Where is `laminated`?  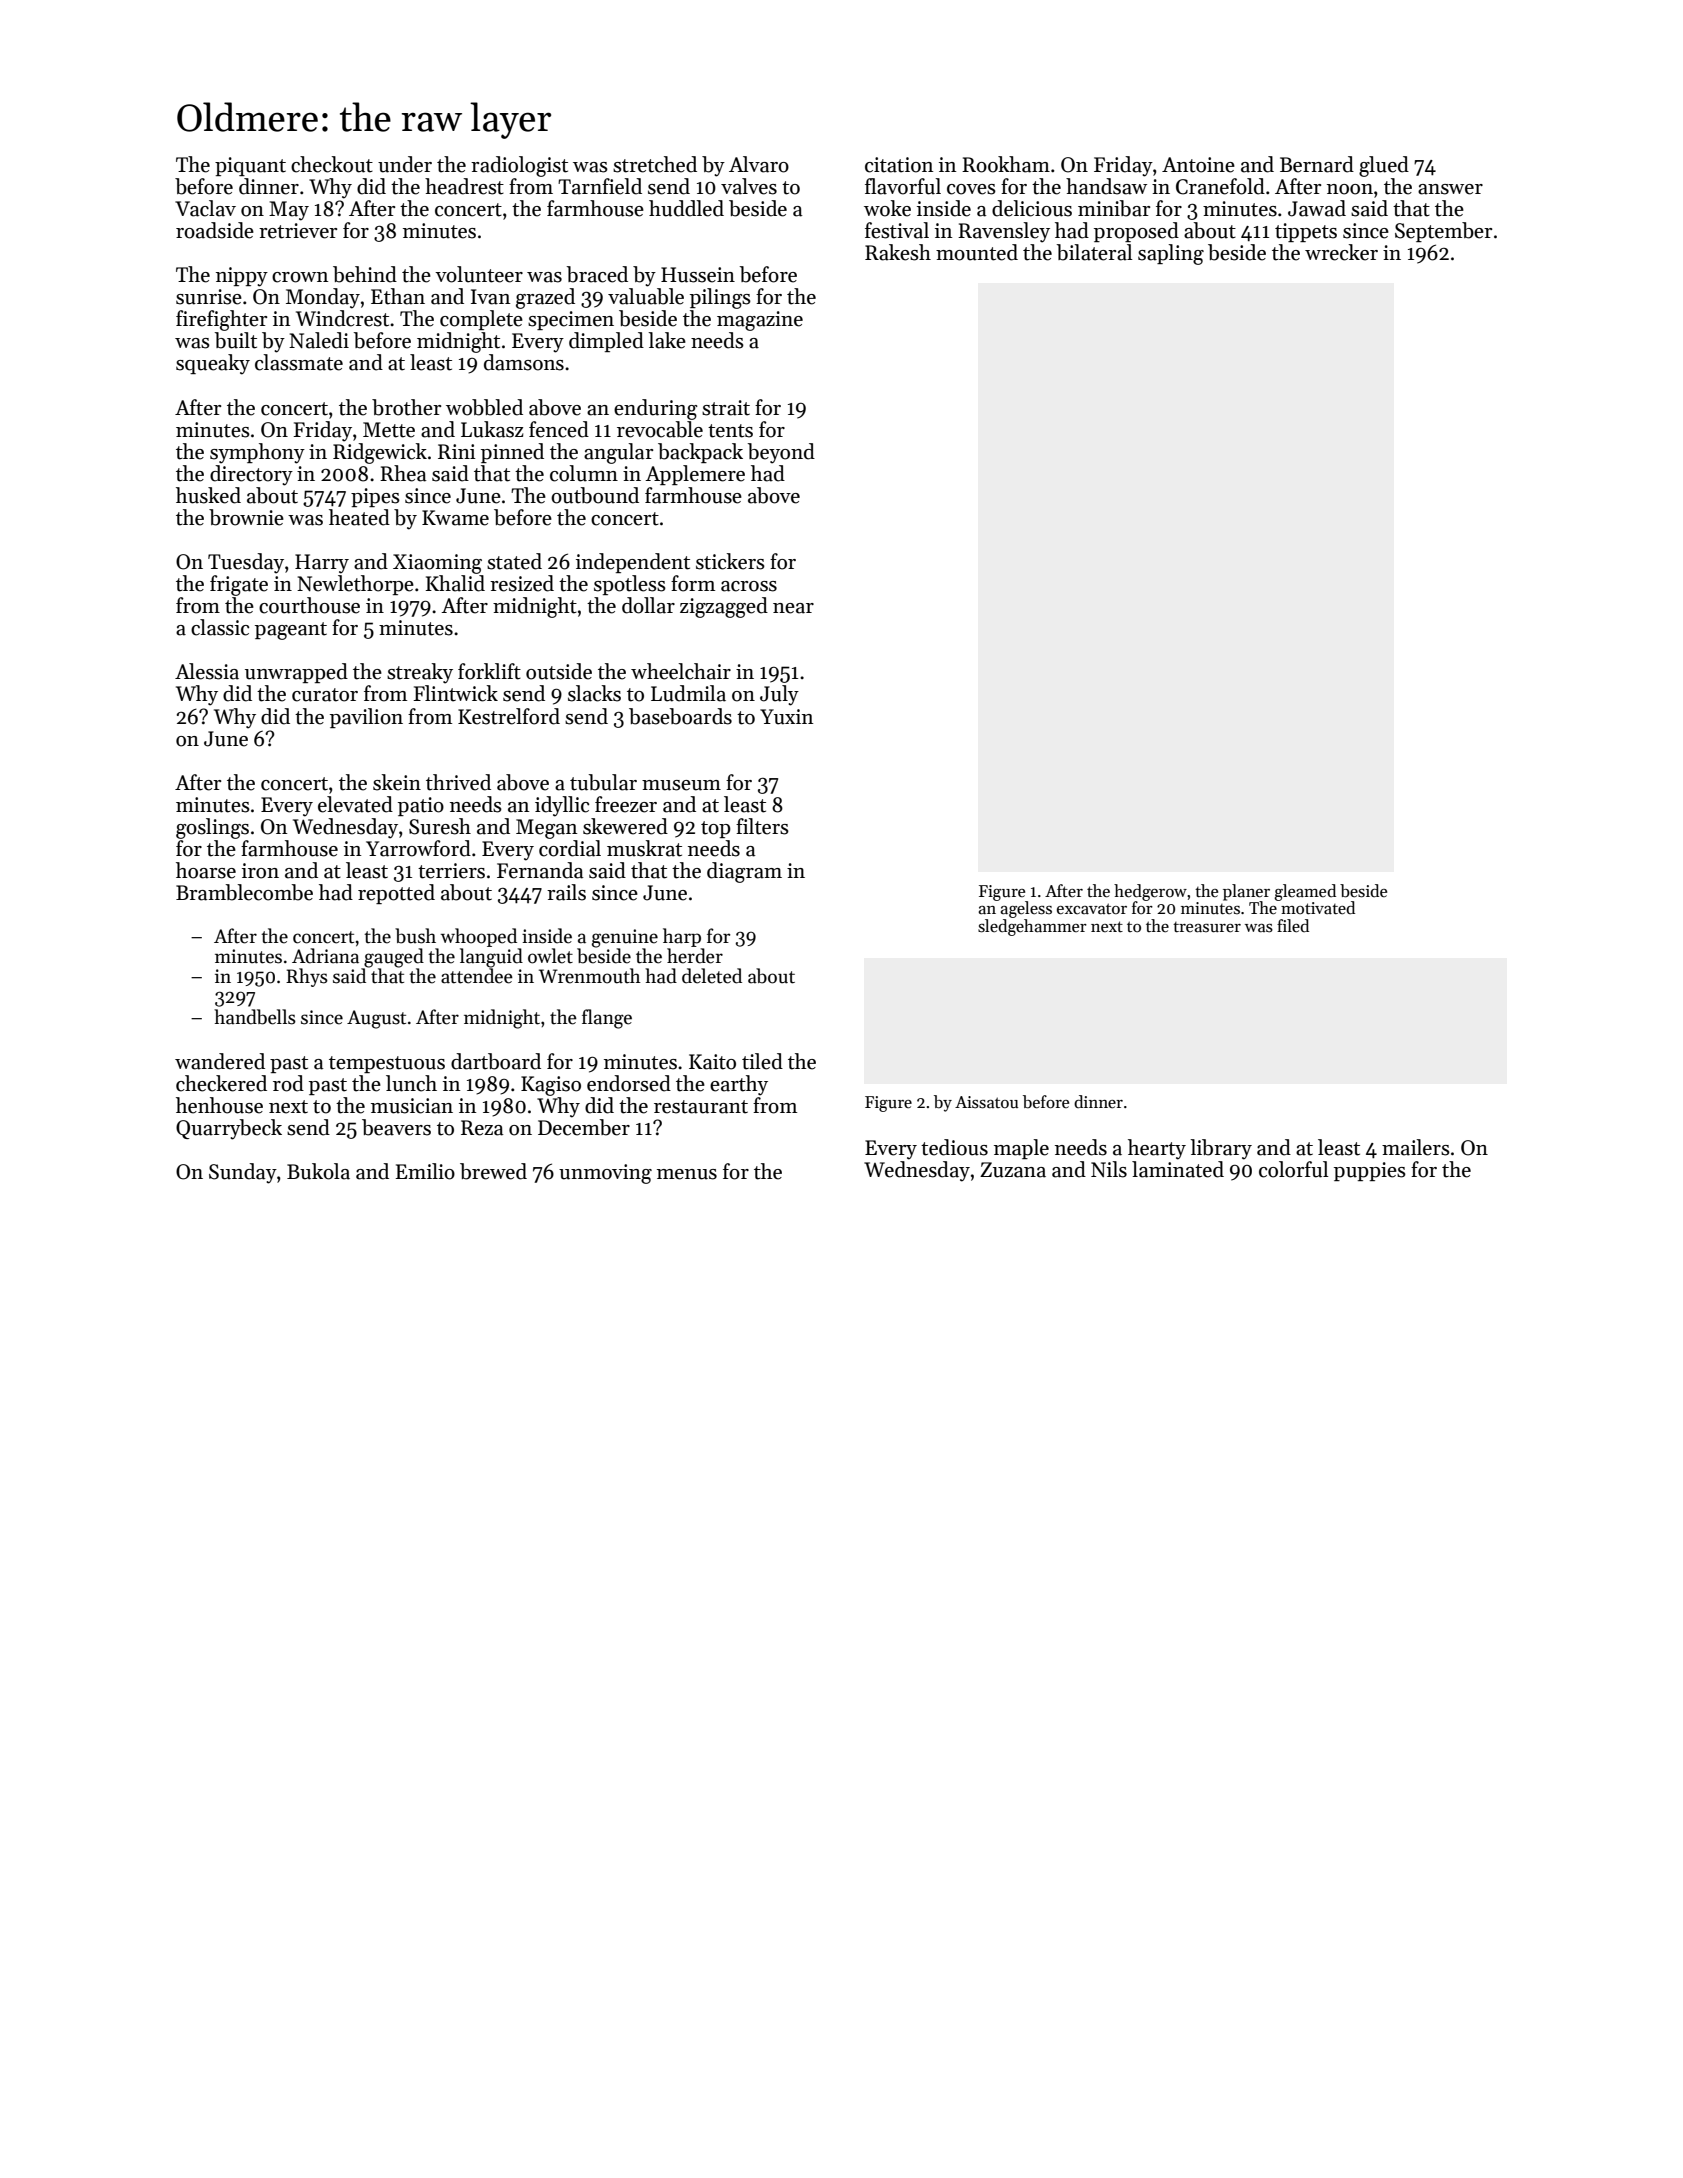 laminated is located at coordinates (1178, 1169).
